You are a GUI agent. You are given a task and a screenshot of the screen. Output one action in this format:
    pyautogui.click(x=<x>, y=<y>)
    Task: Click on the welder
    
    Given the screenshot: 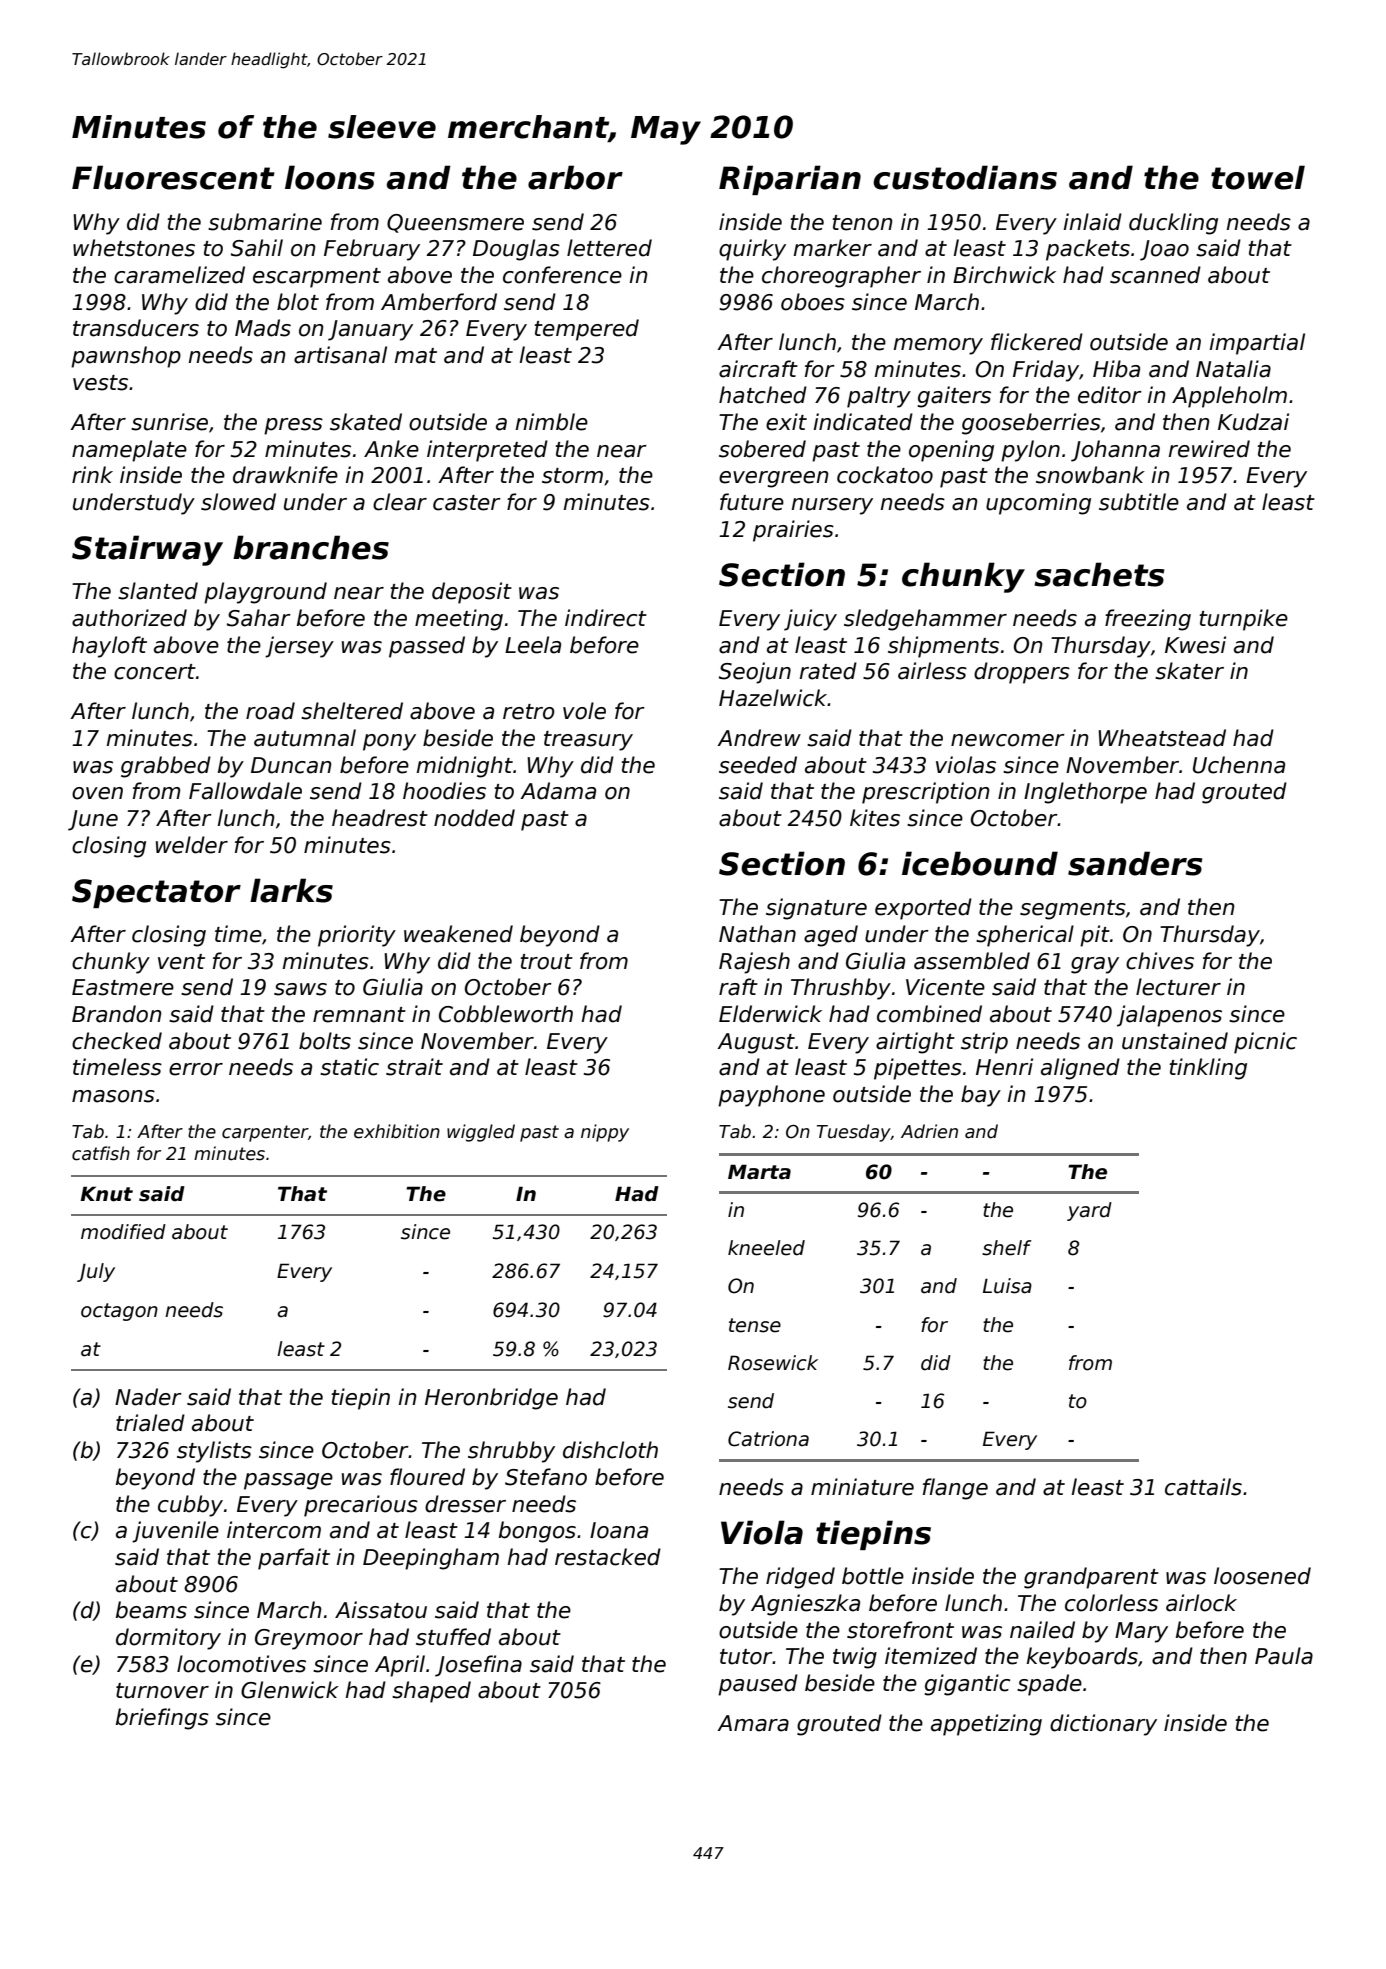 What is the action you would take?
    pyautogui.click(x=192, y=845)
